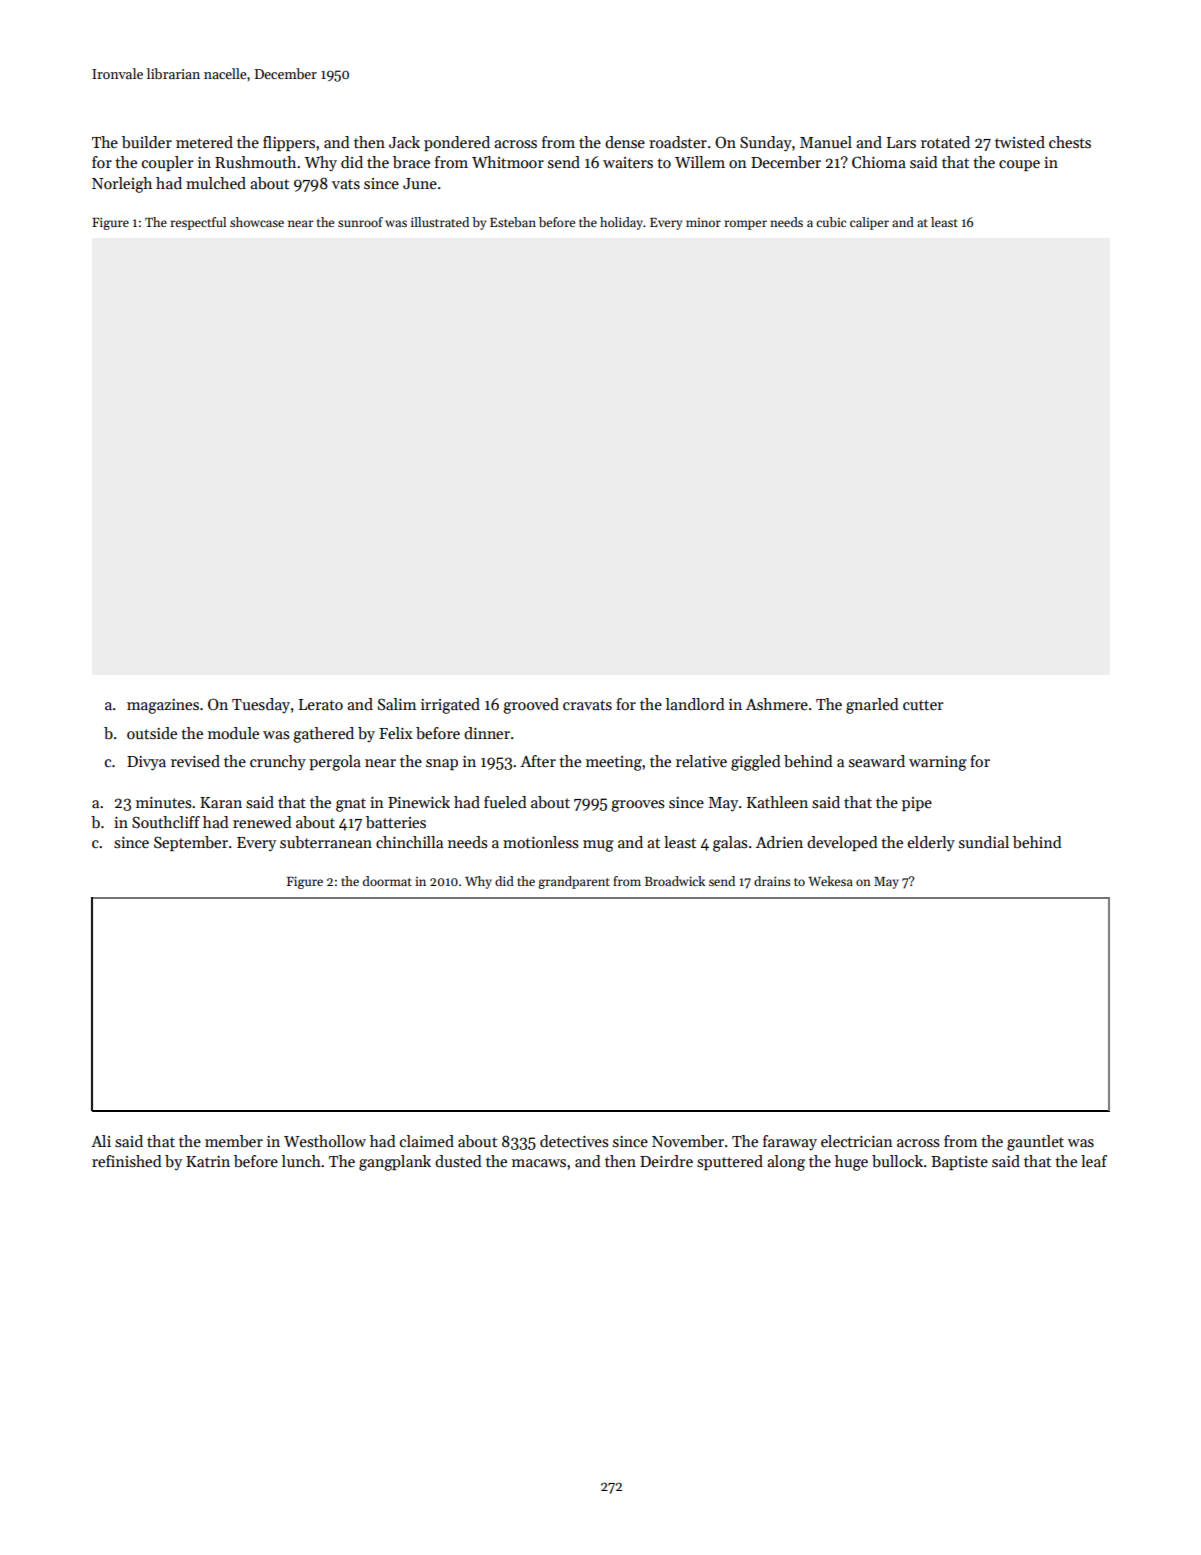 Image resolution: width=1201 pixels, height=1555 pixels. What do you see at coordinates (204, 142) in the screenshot?
I see `metered` at bounding box center [204, 142].
